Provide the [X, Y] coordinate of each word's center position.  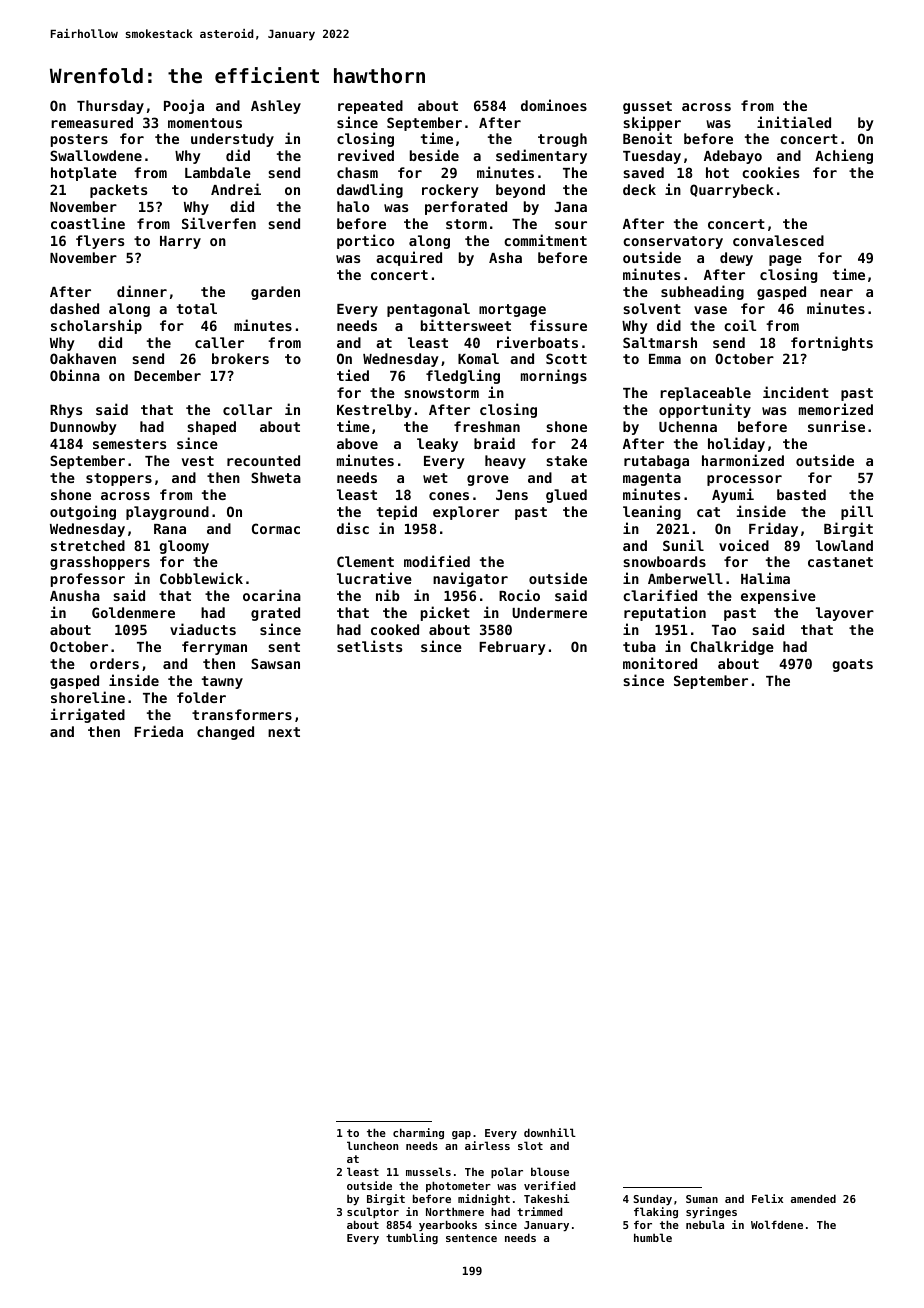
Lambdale [218, 172]
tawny [222, 682]
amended [813, 1198]
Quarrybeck [732, 191]
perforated [466, 208]
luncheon [372, 1145]
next [284, 732]
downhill [550, 1132]
